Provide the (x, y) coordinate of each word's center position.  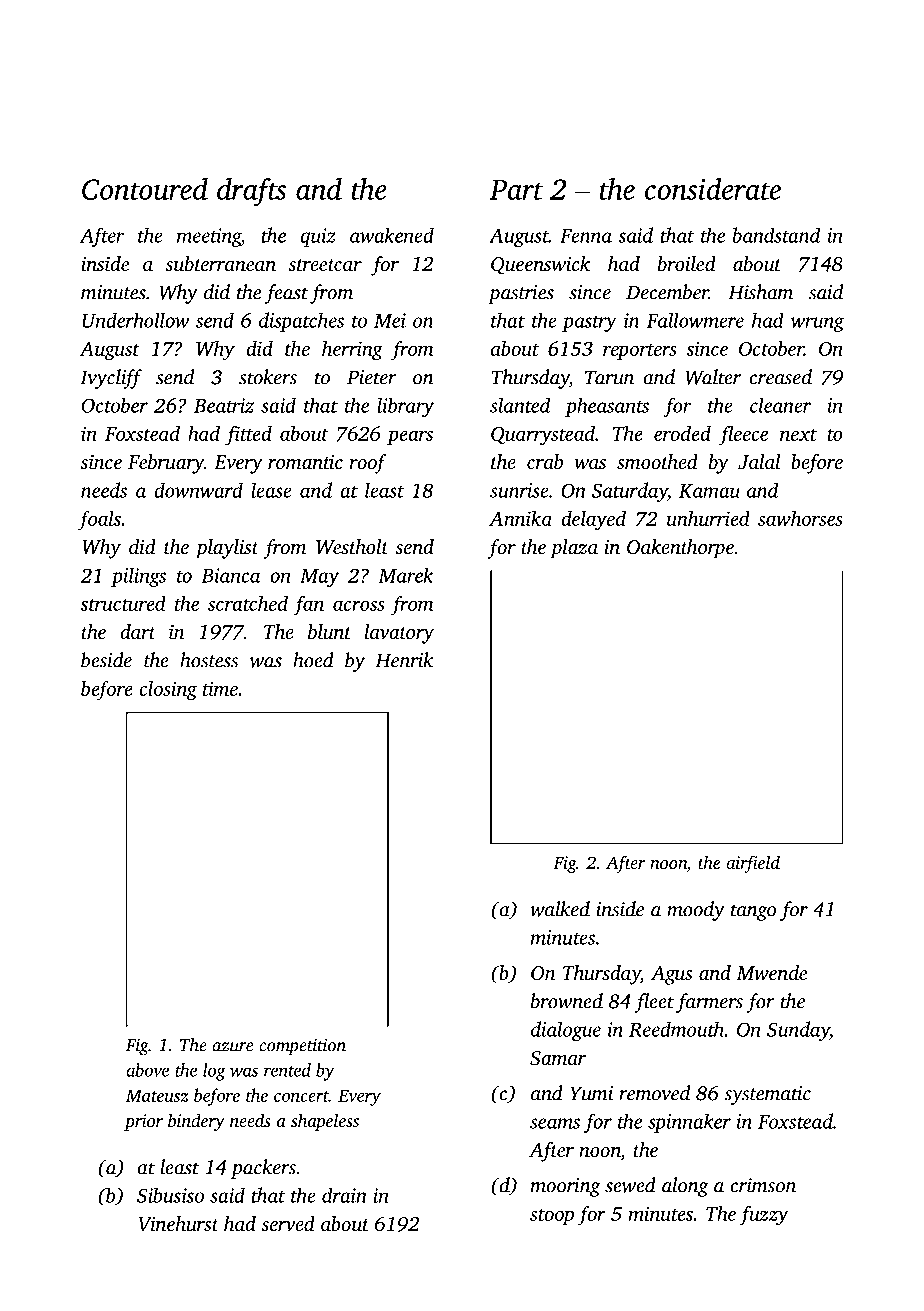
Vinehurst (179, 1224)
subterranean (220, 263)
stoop (552, 1217)
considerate (713, 189)
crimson (763, 1185)
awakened (392, 235)
